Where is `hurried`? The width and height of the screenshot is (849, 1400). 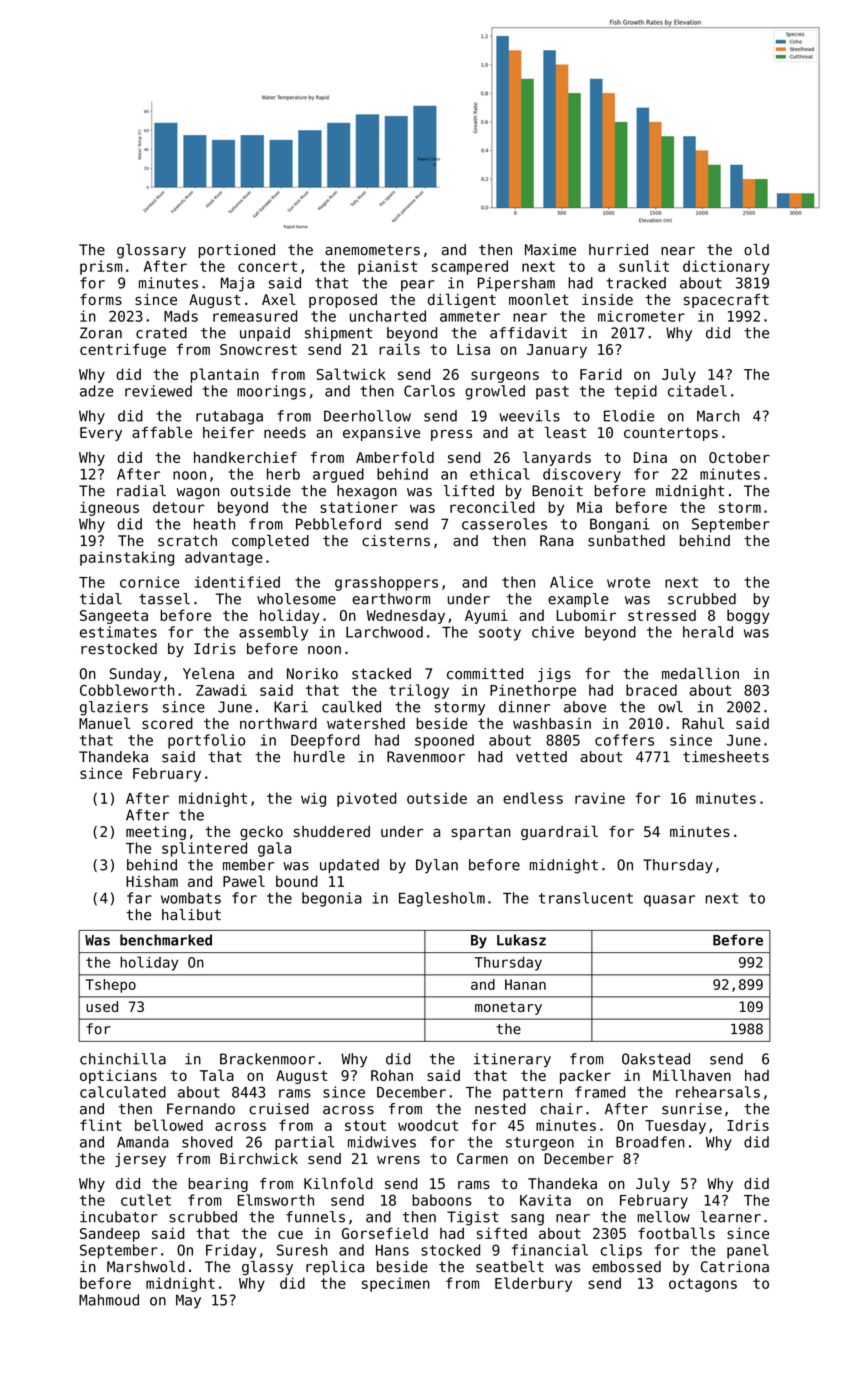 hurried is located at coordinates (618, 250).
